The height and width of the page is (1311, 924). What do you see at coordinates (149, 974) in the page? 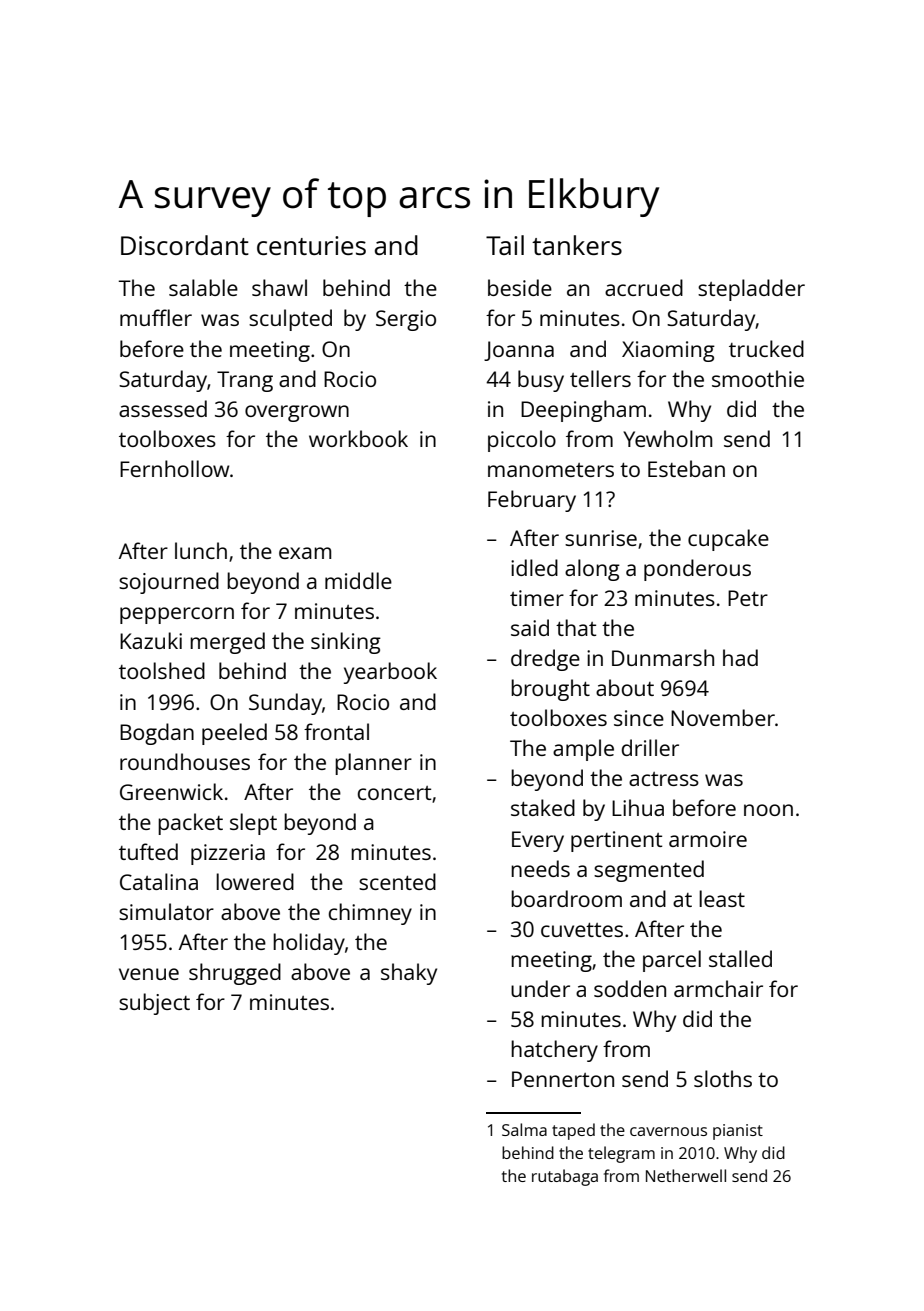
I see `venue` at bounding box center [149, 974].
